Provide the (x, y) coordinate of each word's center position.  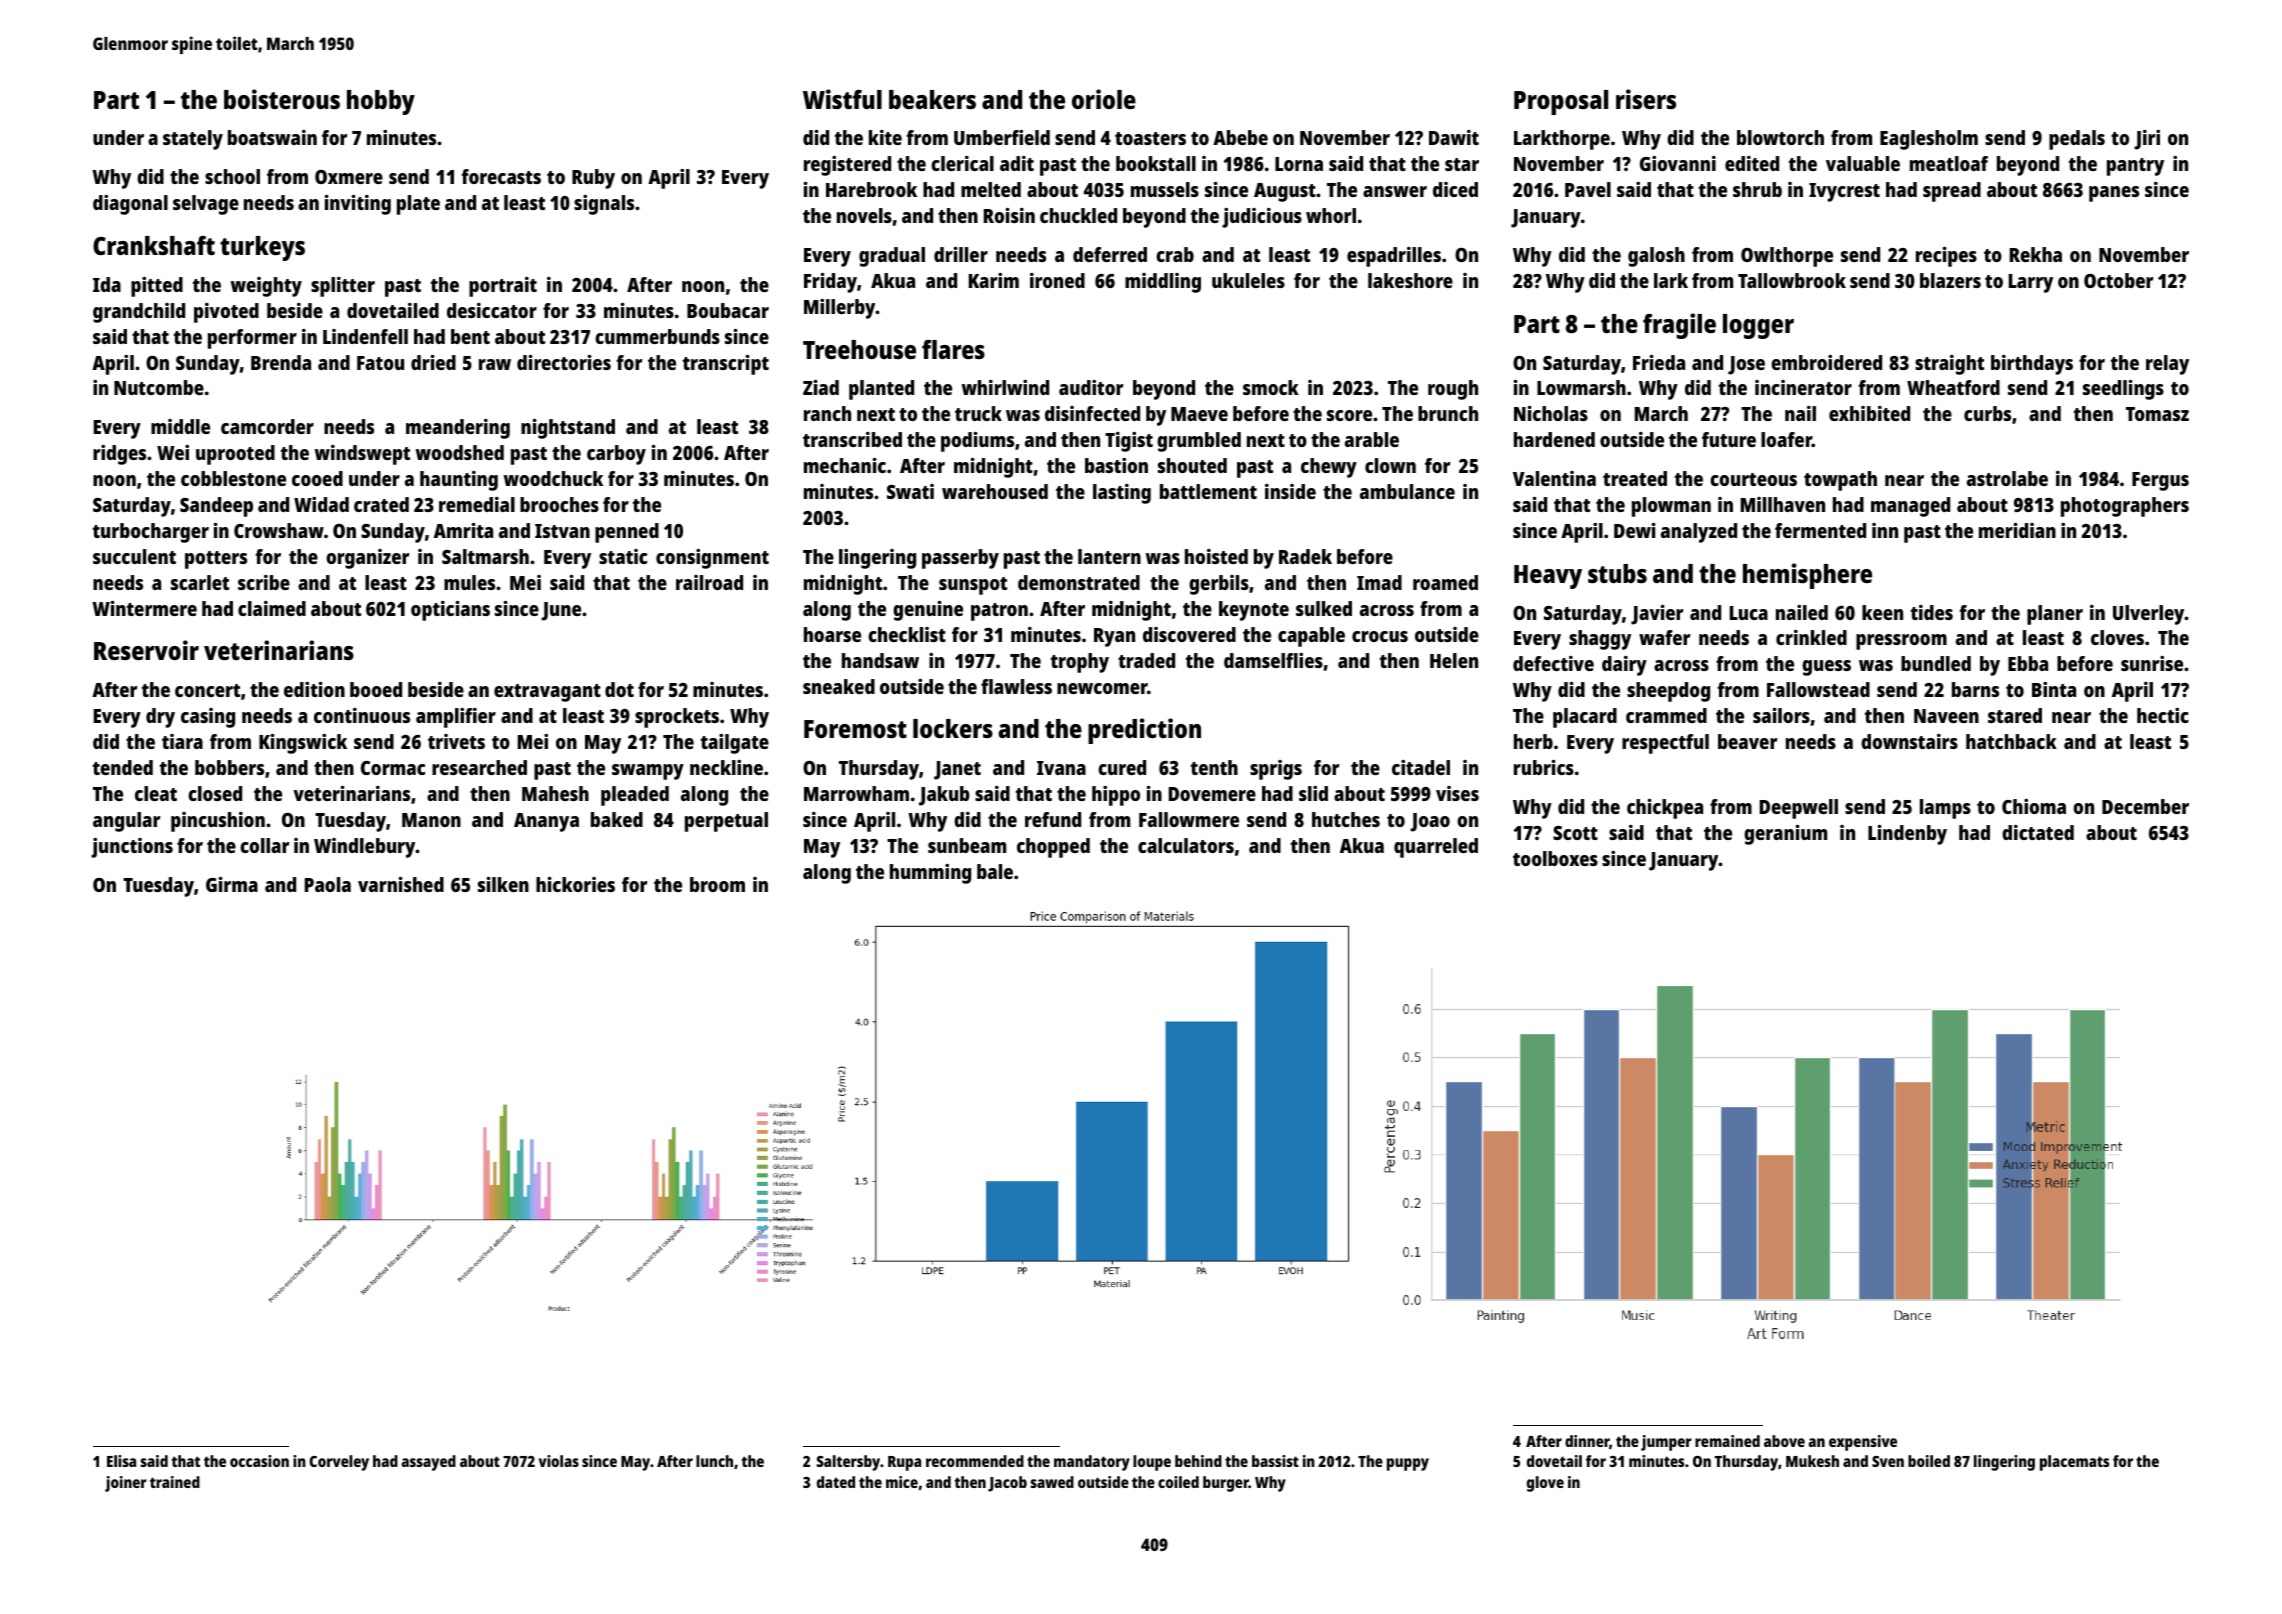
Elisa (121, 1461)
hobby (381, 102)
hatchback (2011, 741)
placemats (2074, 1463)
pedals (2077, 140)
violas (559, 1461)
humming (930, 874)
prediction (1144, 731)
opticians (450, 611)
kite (885, 137)
